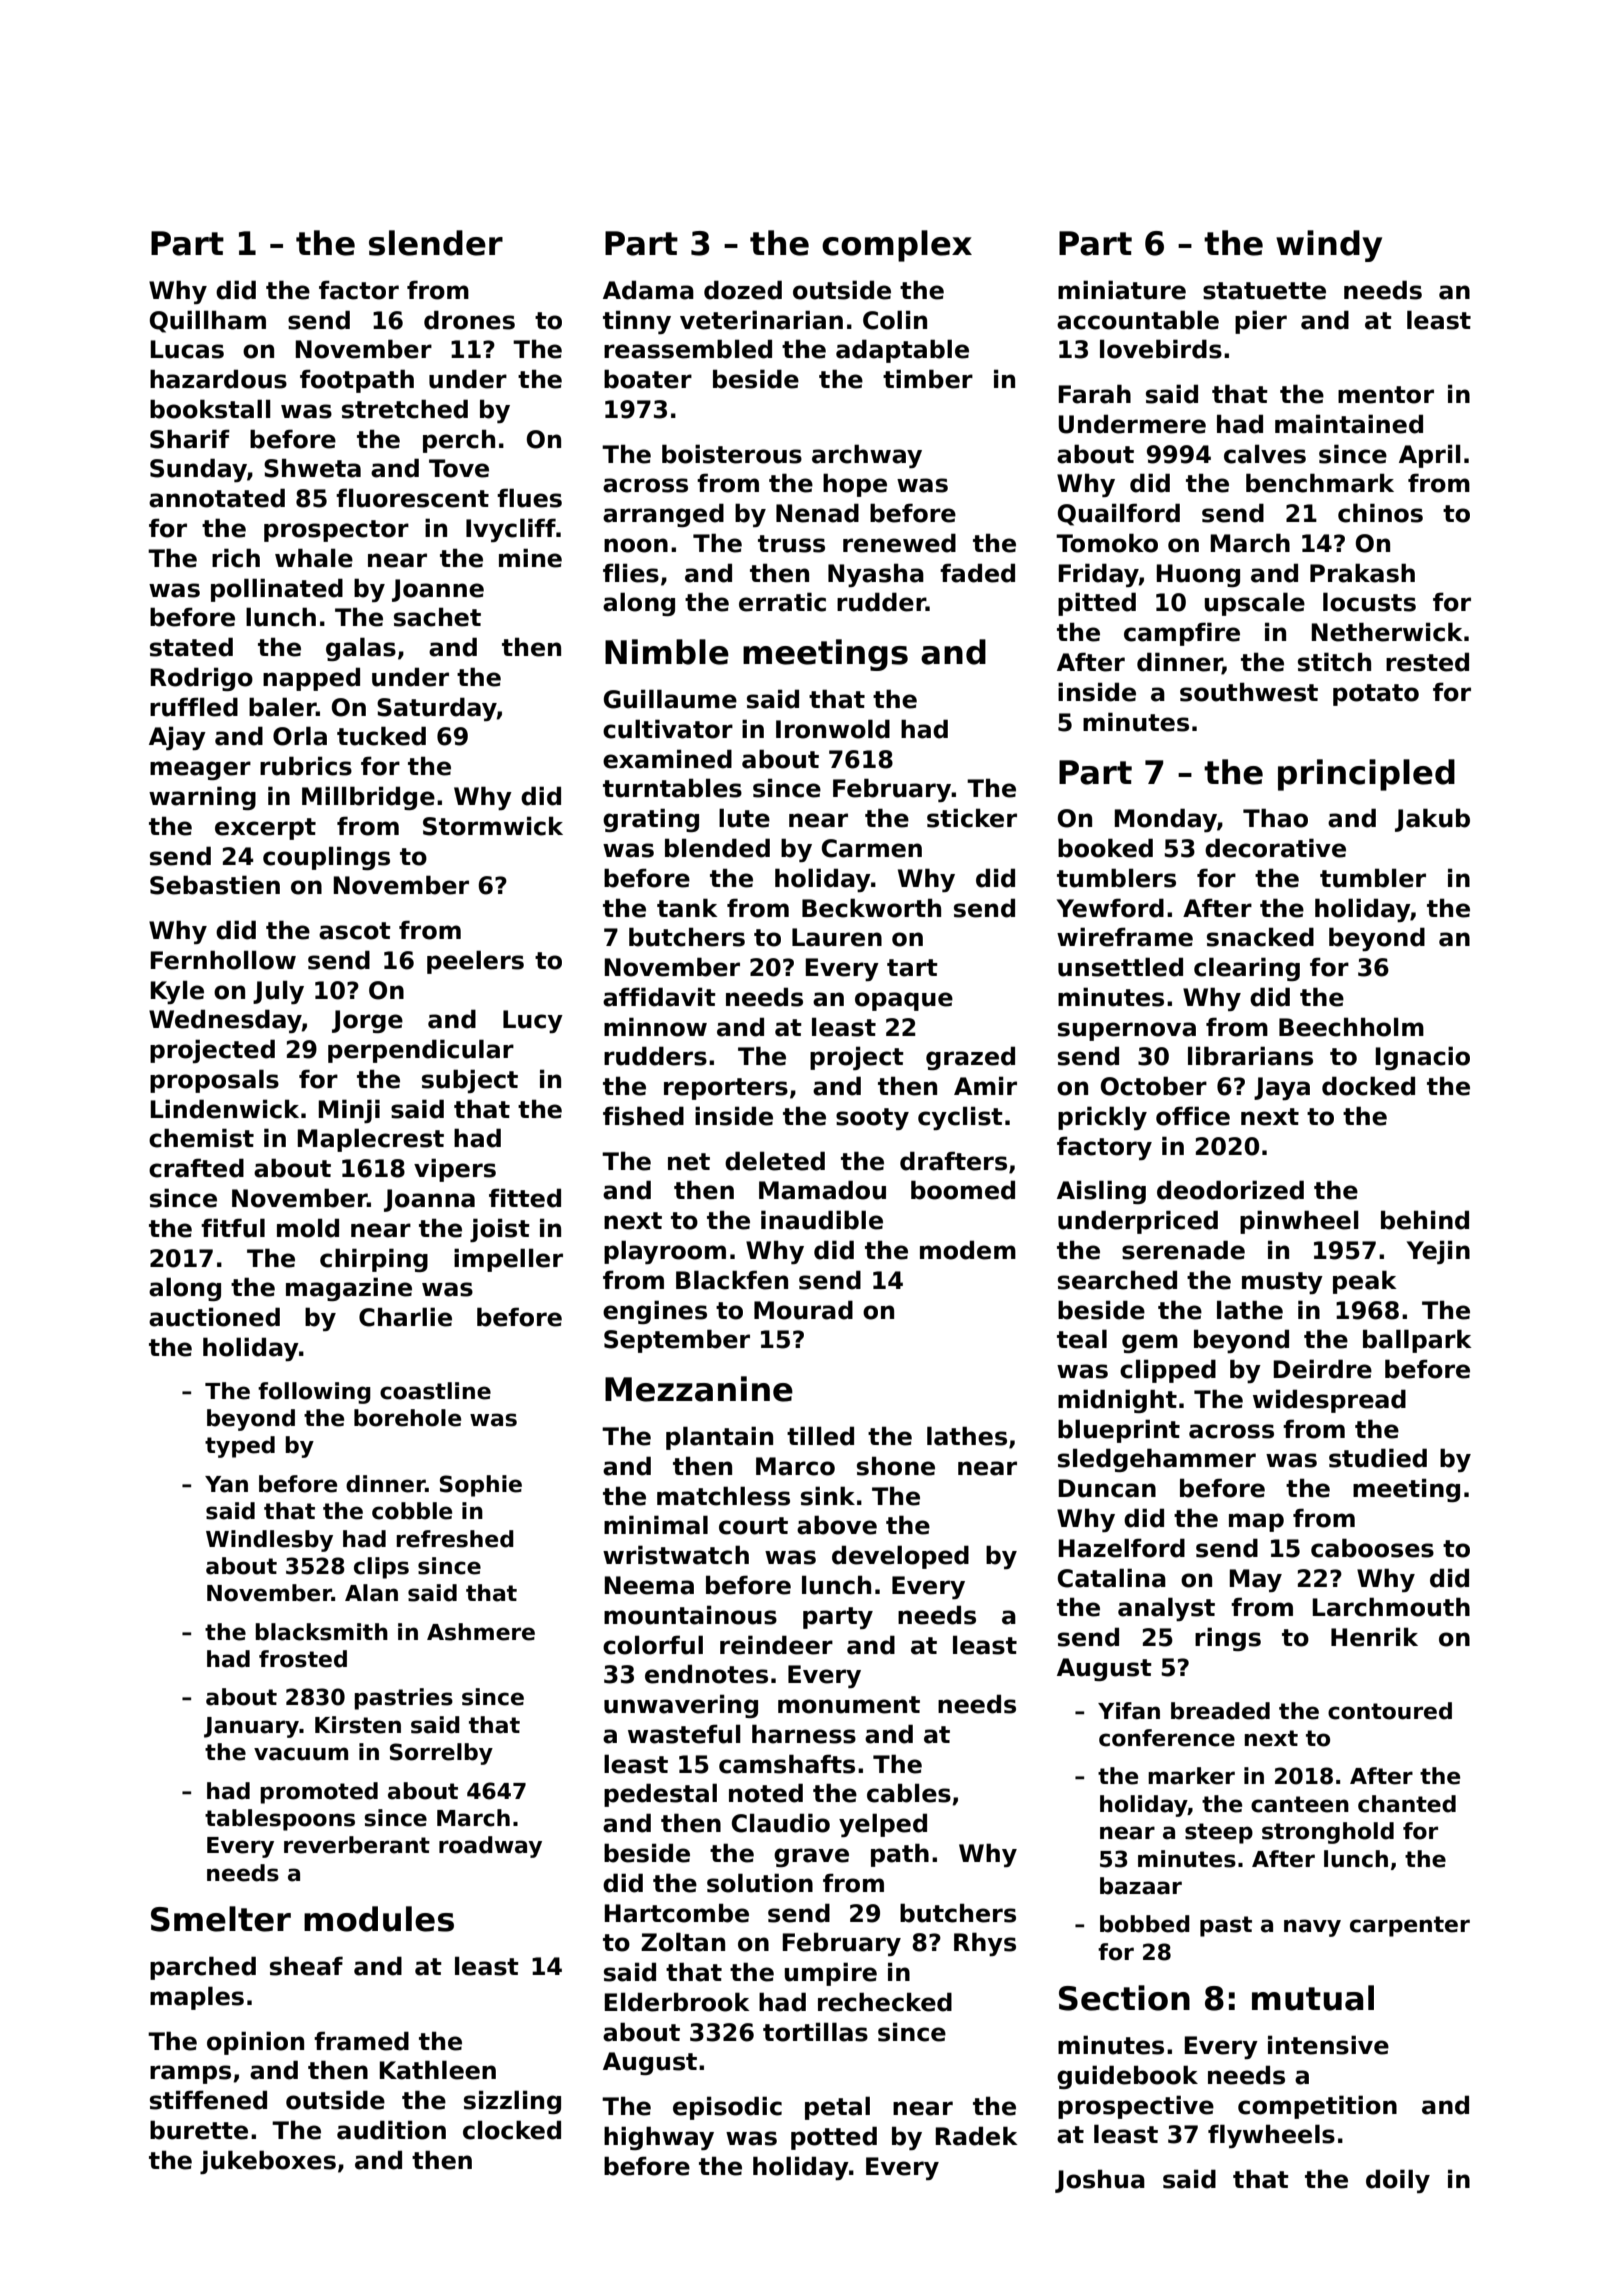  Describe the element at coordinates (1117, 1401) in the screenshot. I see `midnight` at that location.
